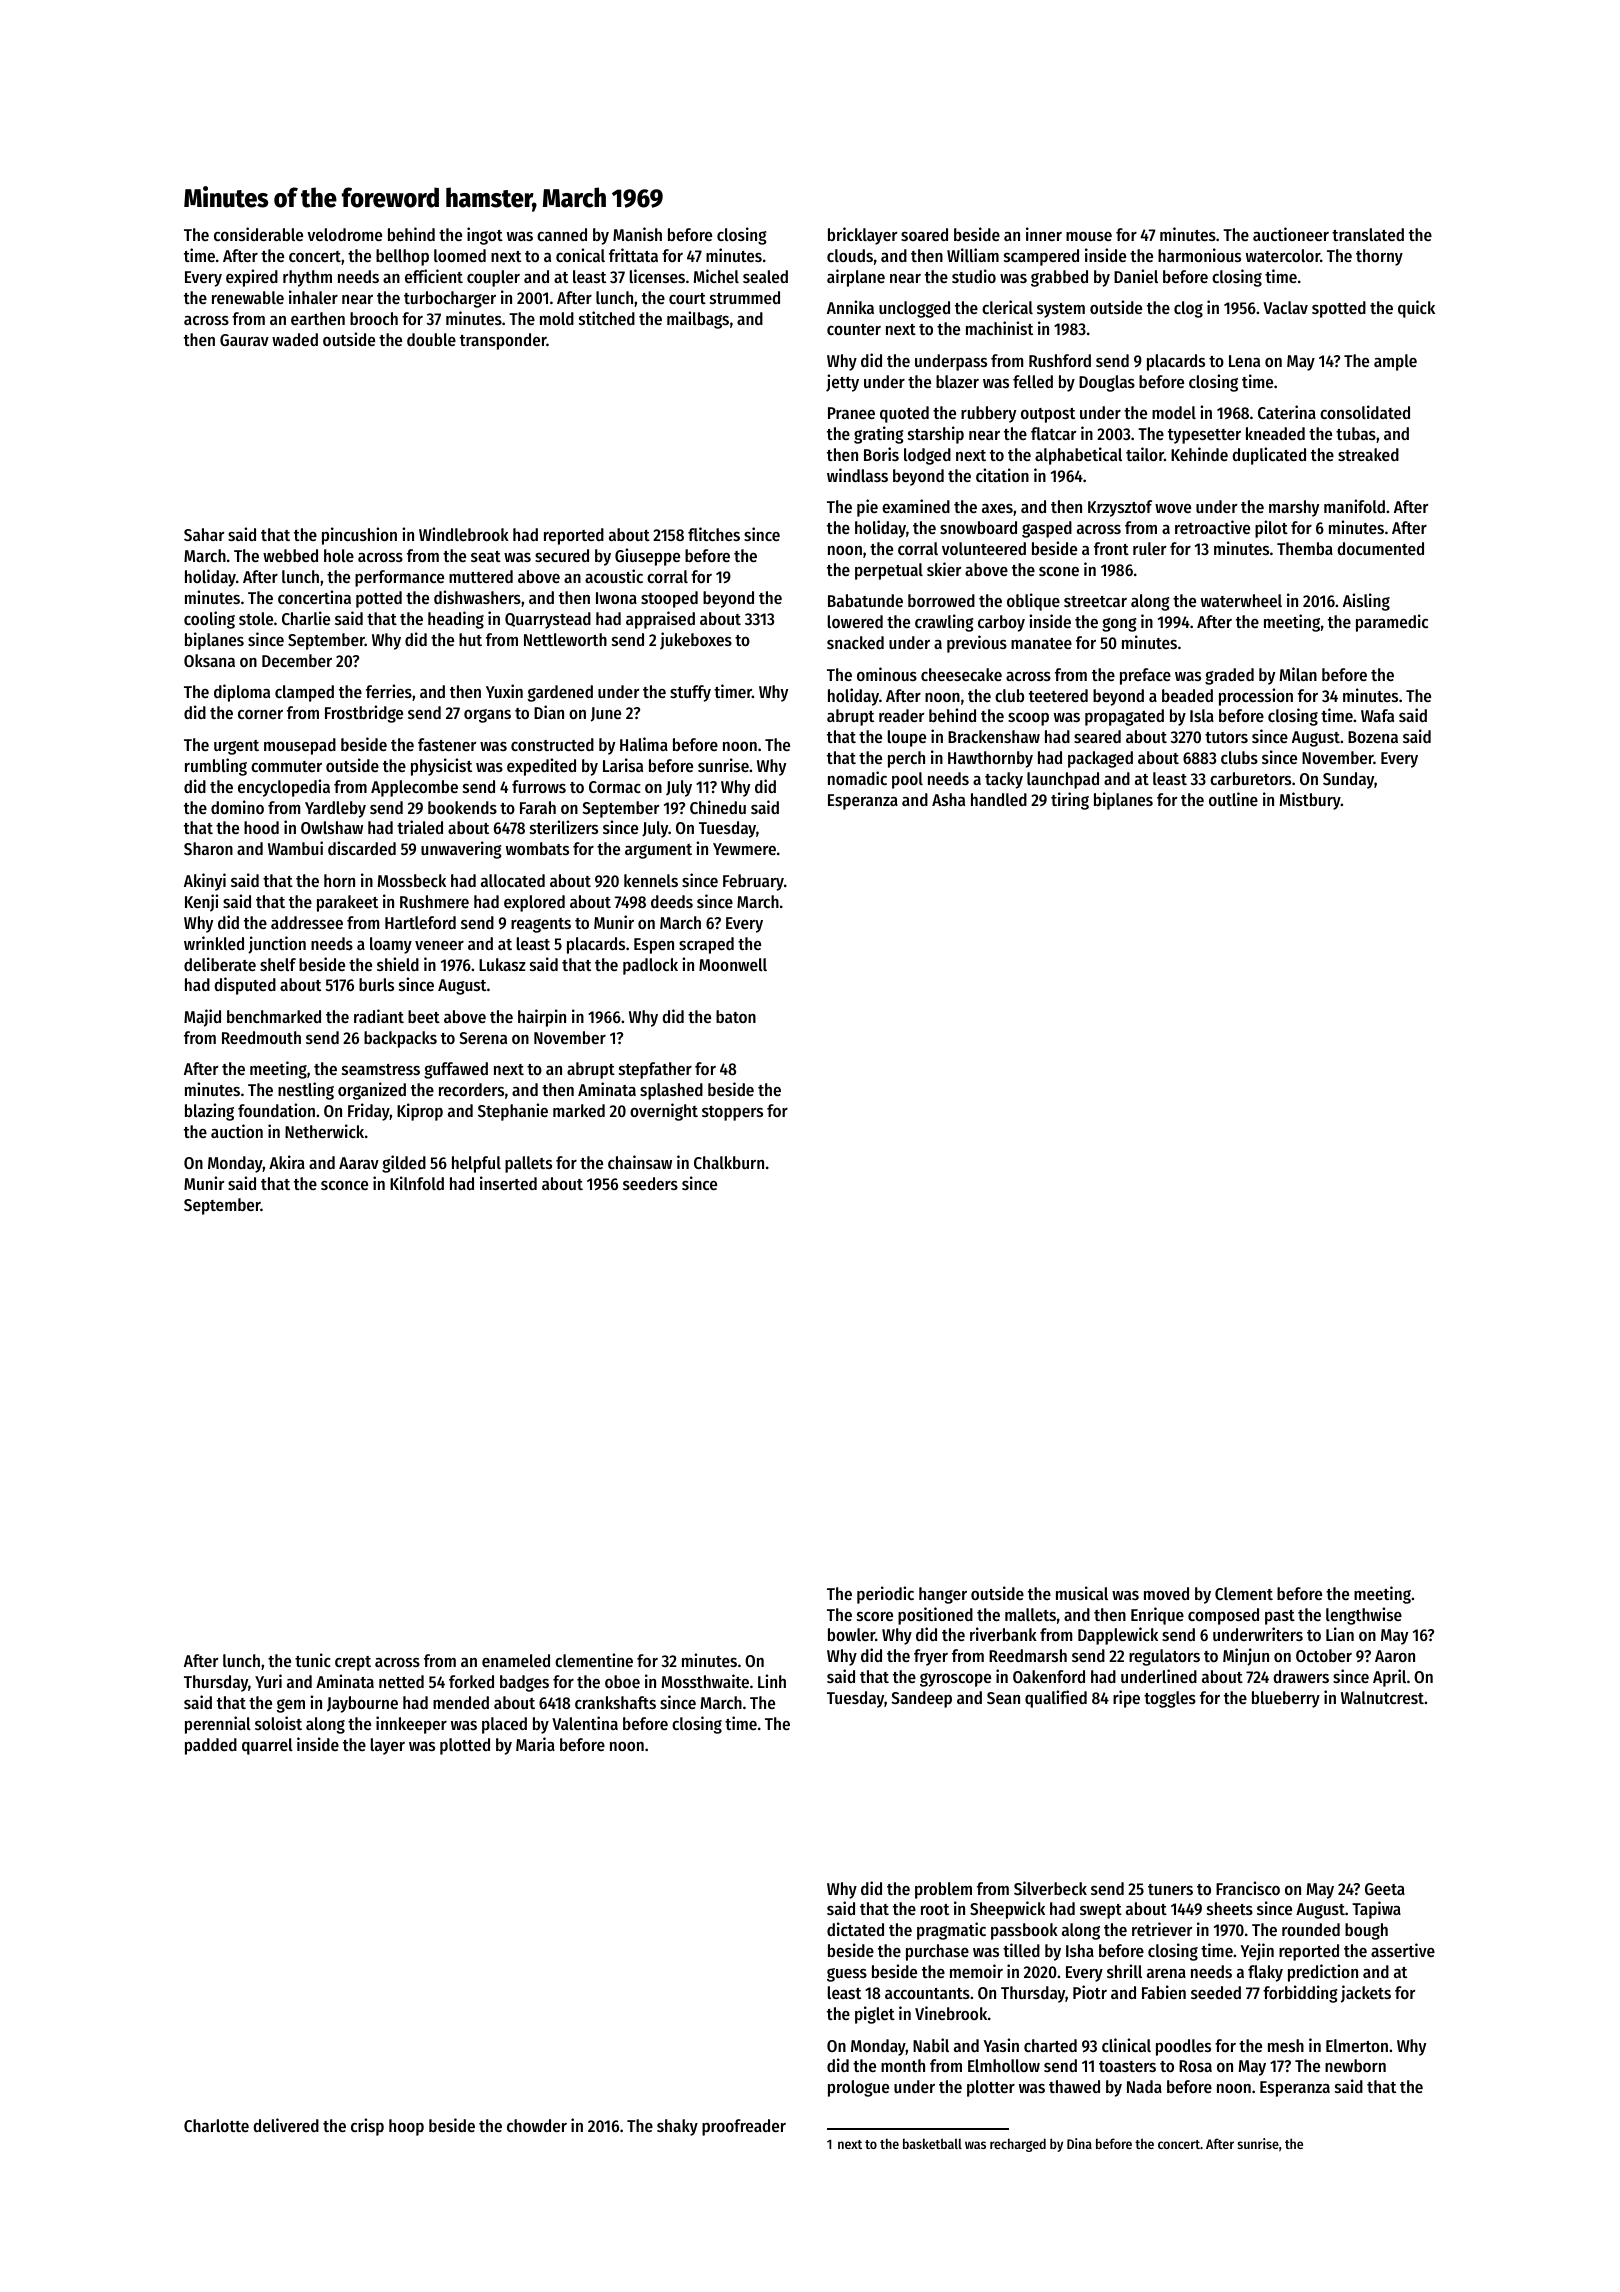 This screenshot has height=2292, width=1620. What do you see at coordinates (216, 2125) in the screenshot?
I see `Charlotte` at bounding box center [216, 2125].
